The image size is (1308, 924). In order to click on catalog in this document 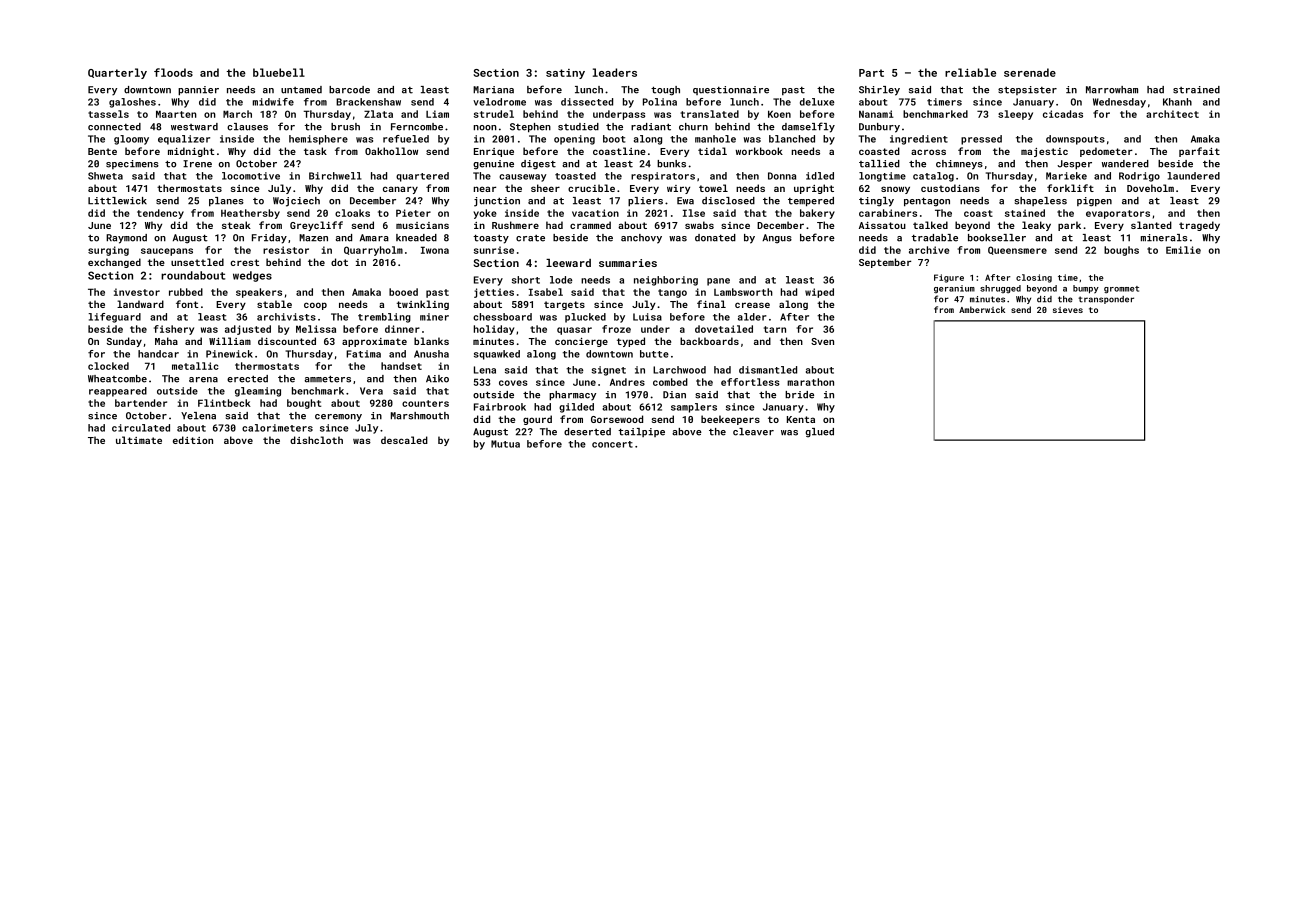, I will do `click(933, 177)`.
